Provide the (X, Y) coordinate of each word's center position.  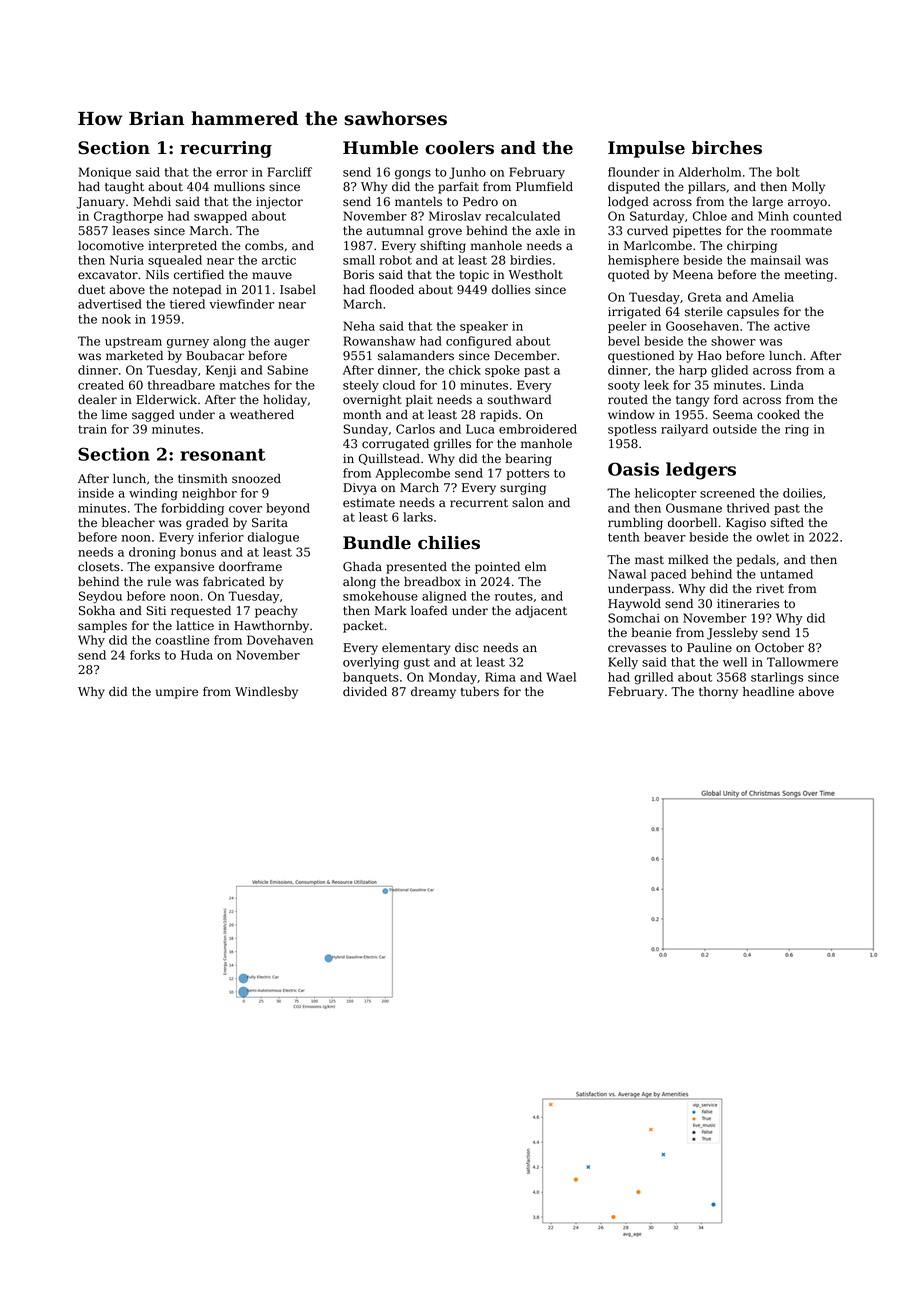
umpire (177, 693)
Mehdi (152, 202)
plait (419, 401)
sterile (704, 312)
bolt (788, 172)
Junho (467, 173)
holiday (285, 400)
